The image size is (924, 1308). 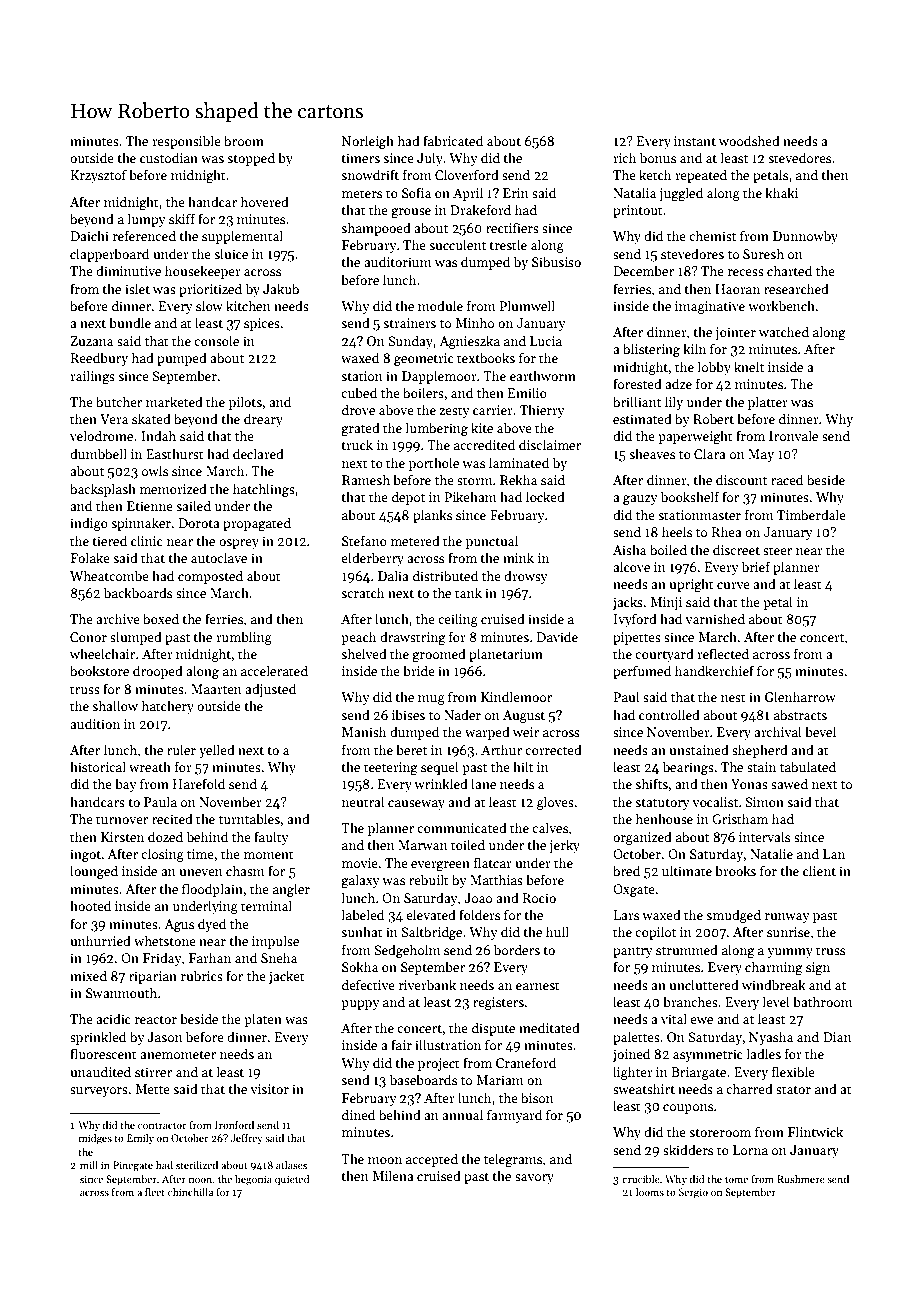 What do you see at coordinates (258, 453) in the screenshot?
I see `declared` at bounding box center [258, 453].
